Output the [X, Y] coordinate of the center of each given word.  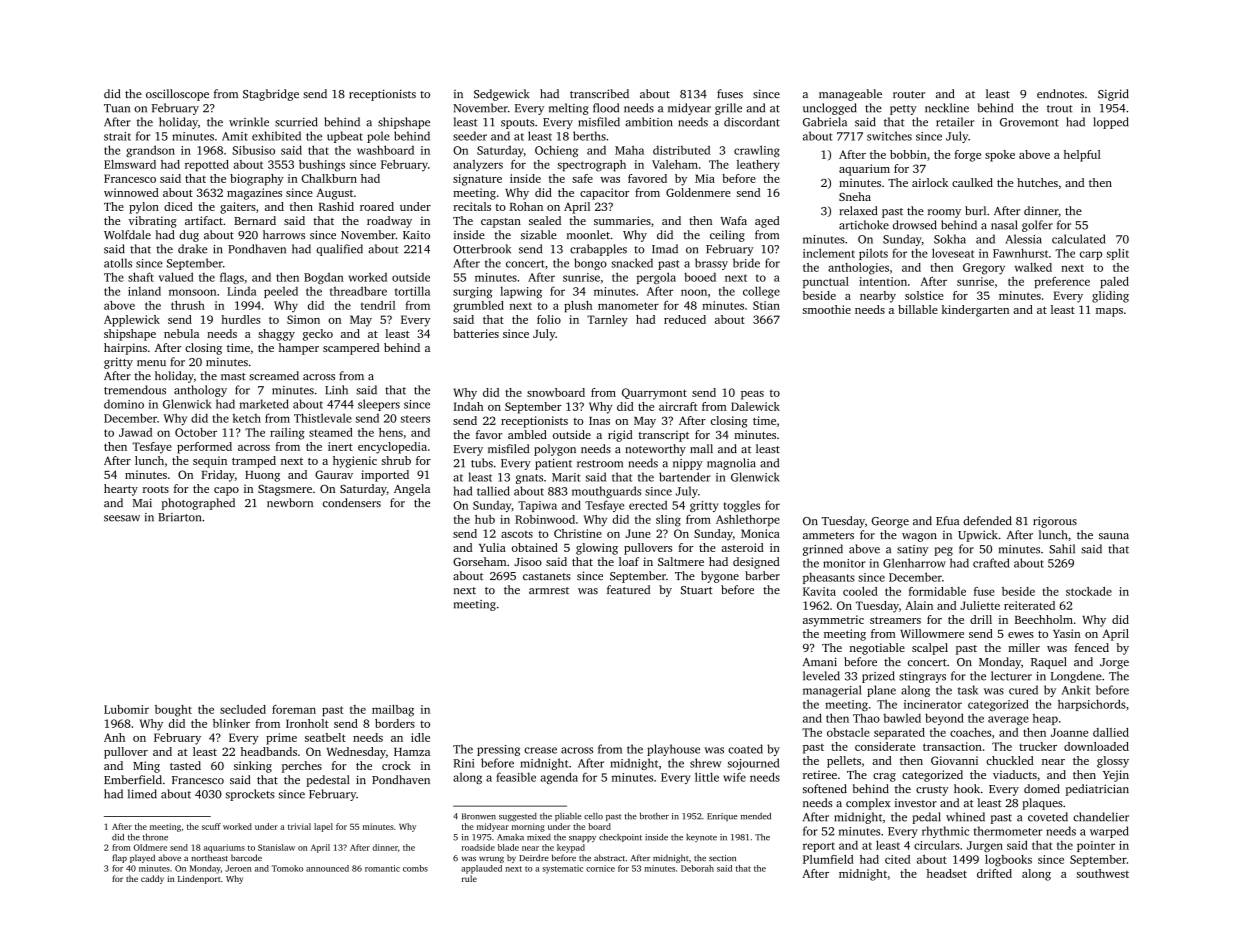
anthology [200, 391]
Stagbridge [271, 95]
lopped [1111, 123]
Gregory [984, 269]
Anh [114, 737]
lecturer [1011, 676]
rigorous [1055, 522]
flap [119, 858]
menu [151, 363]
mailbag [393, 711]
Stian [766, 305]
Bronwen [479, 816]
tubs [482, 463]
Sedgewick [502, 95]
